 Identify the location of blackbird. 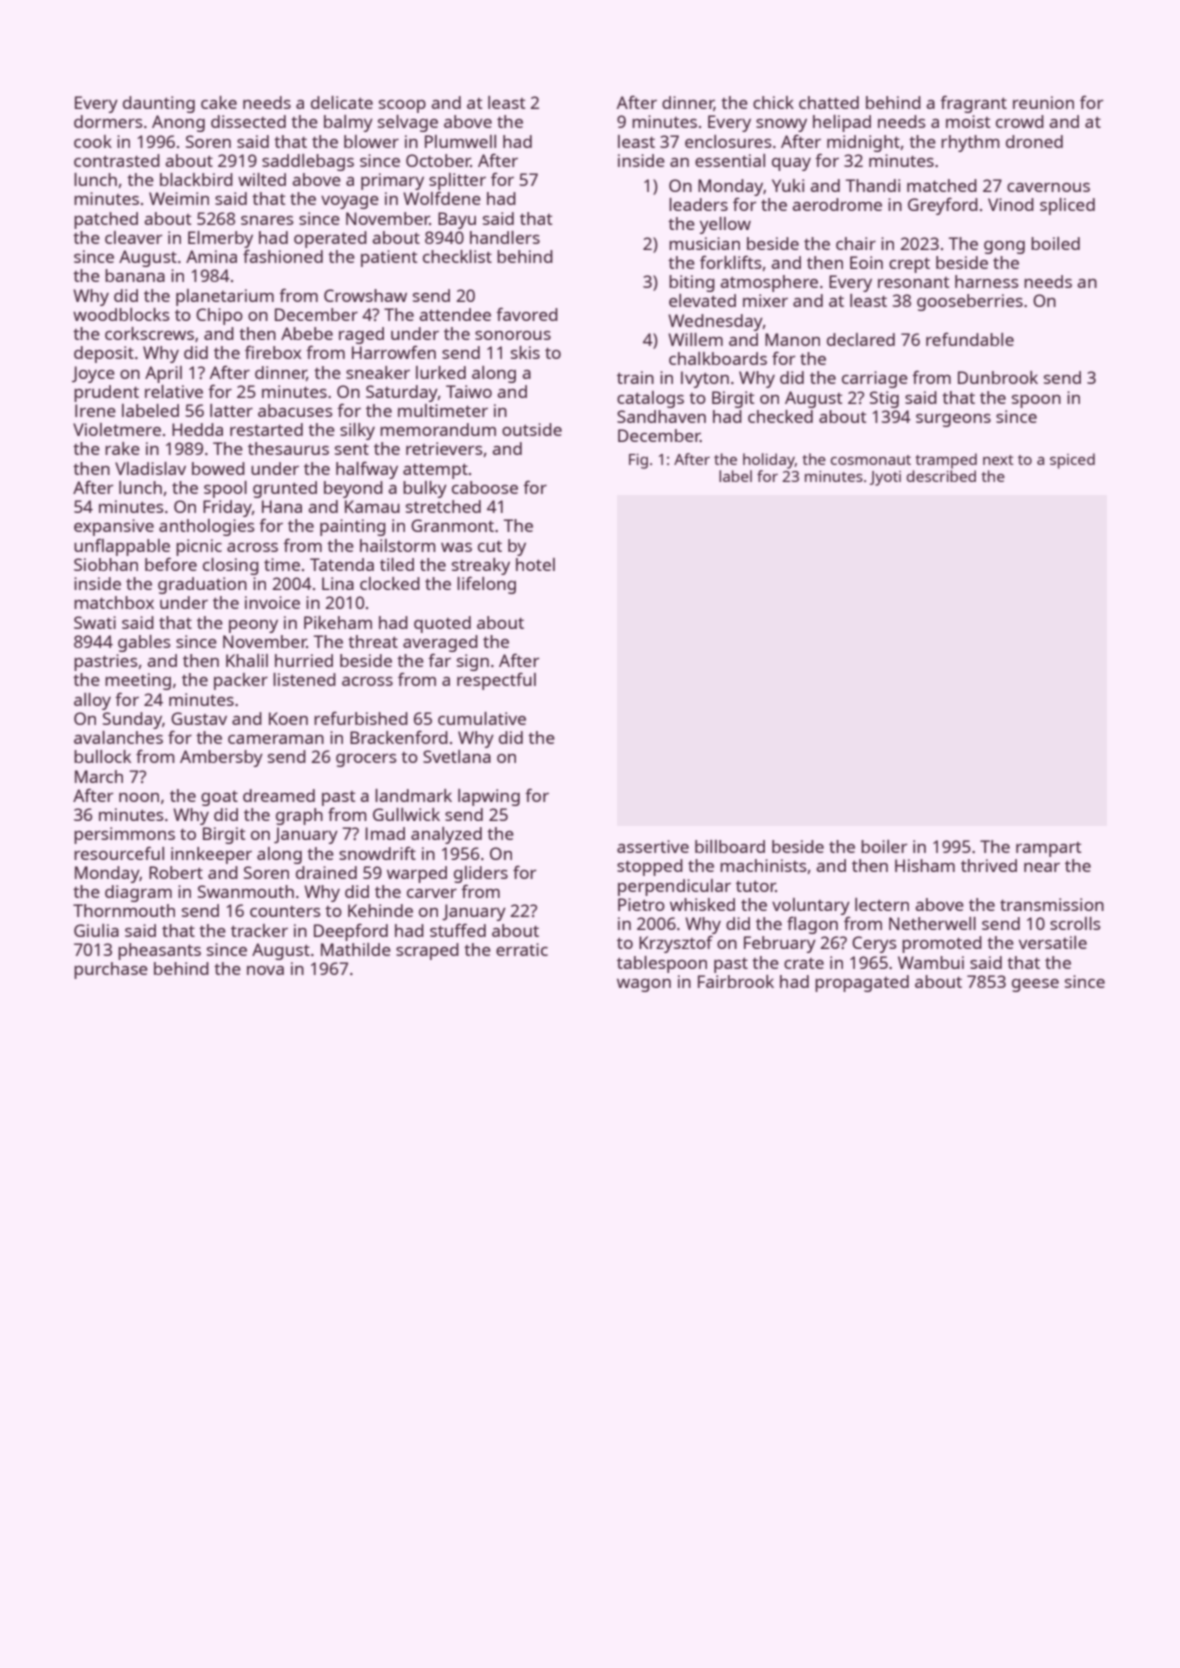
(196, 179).
